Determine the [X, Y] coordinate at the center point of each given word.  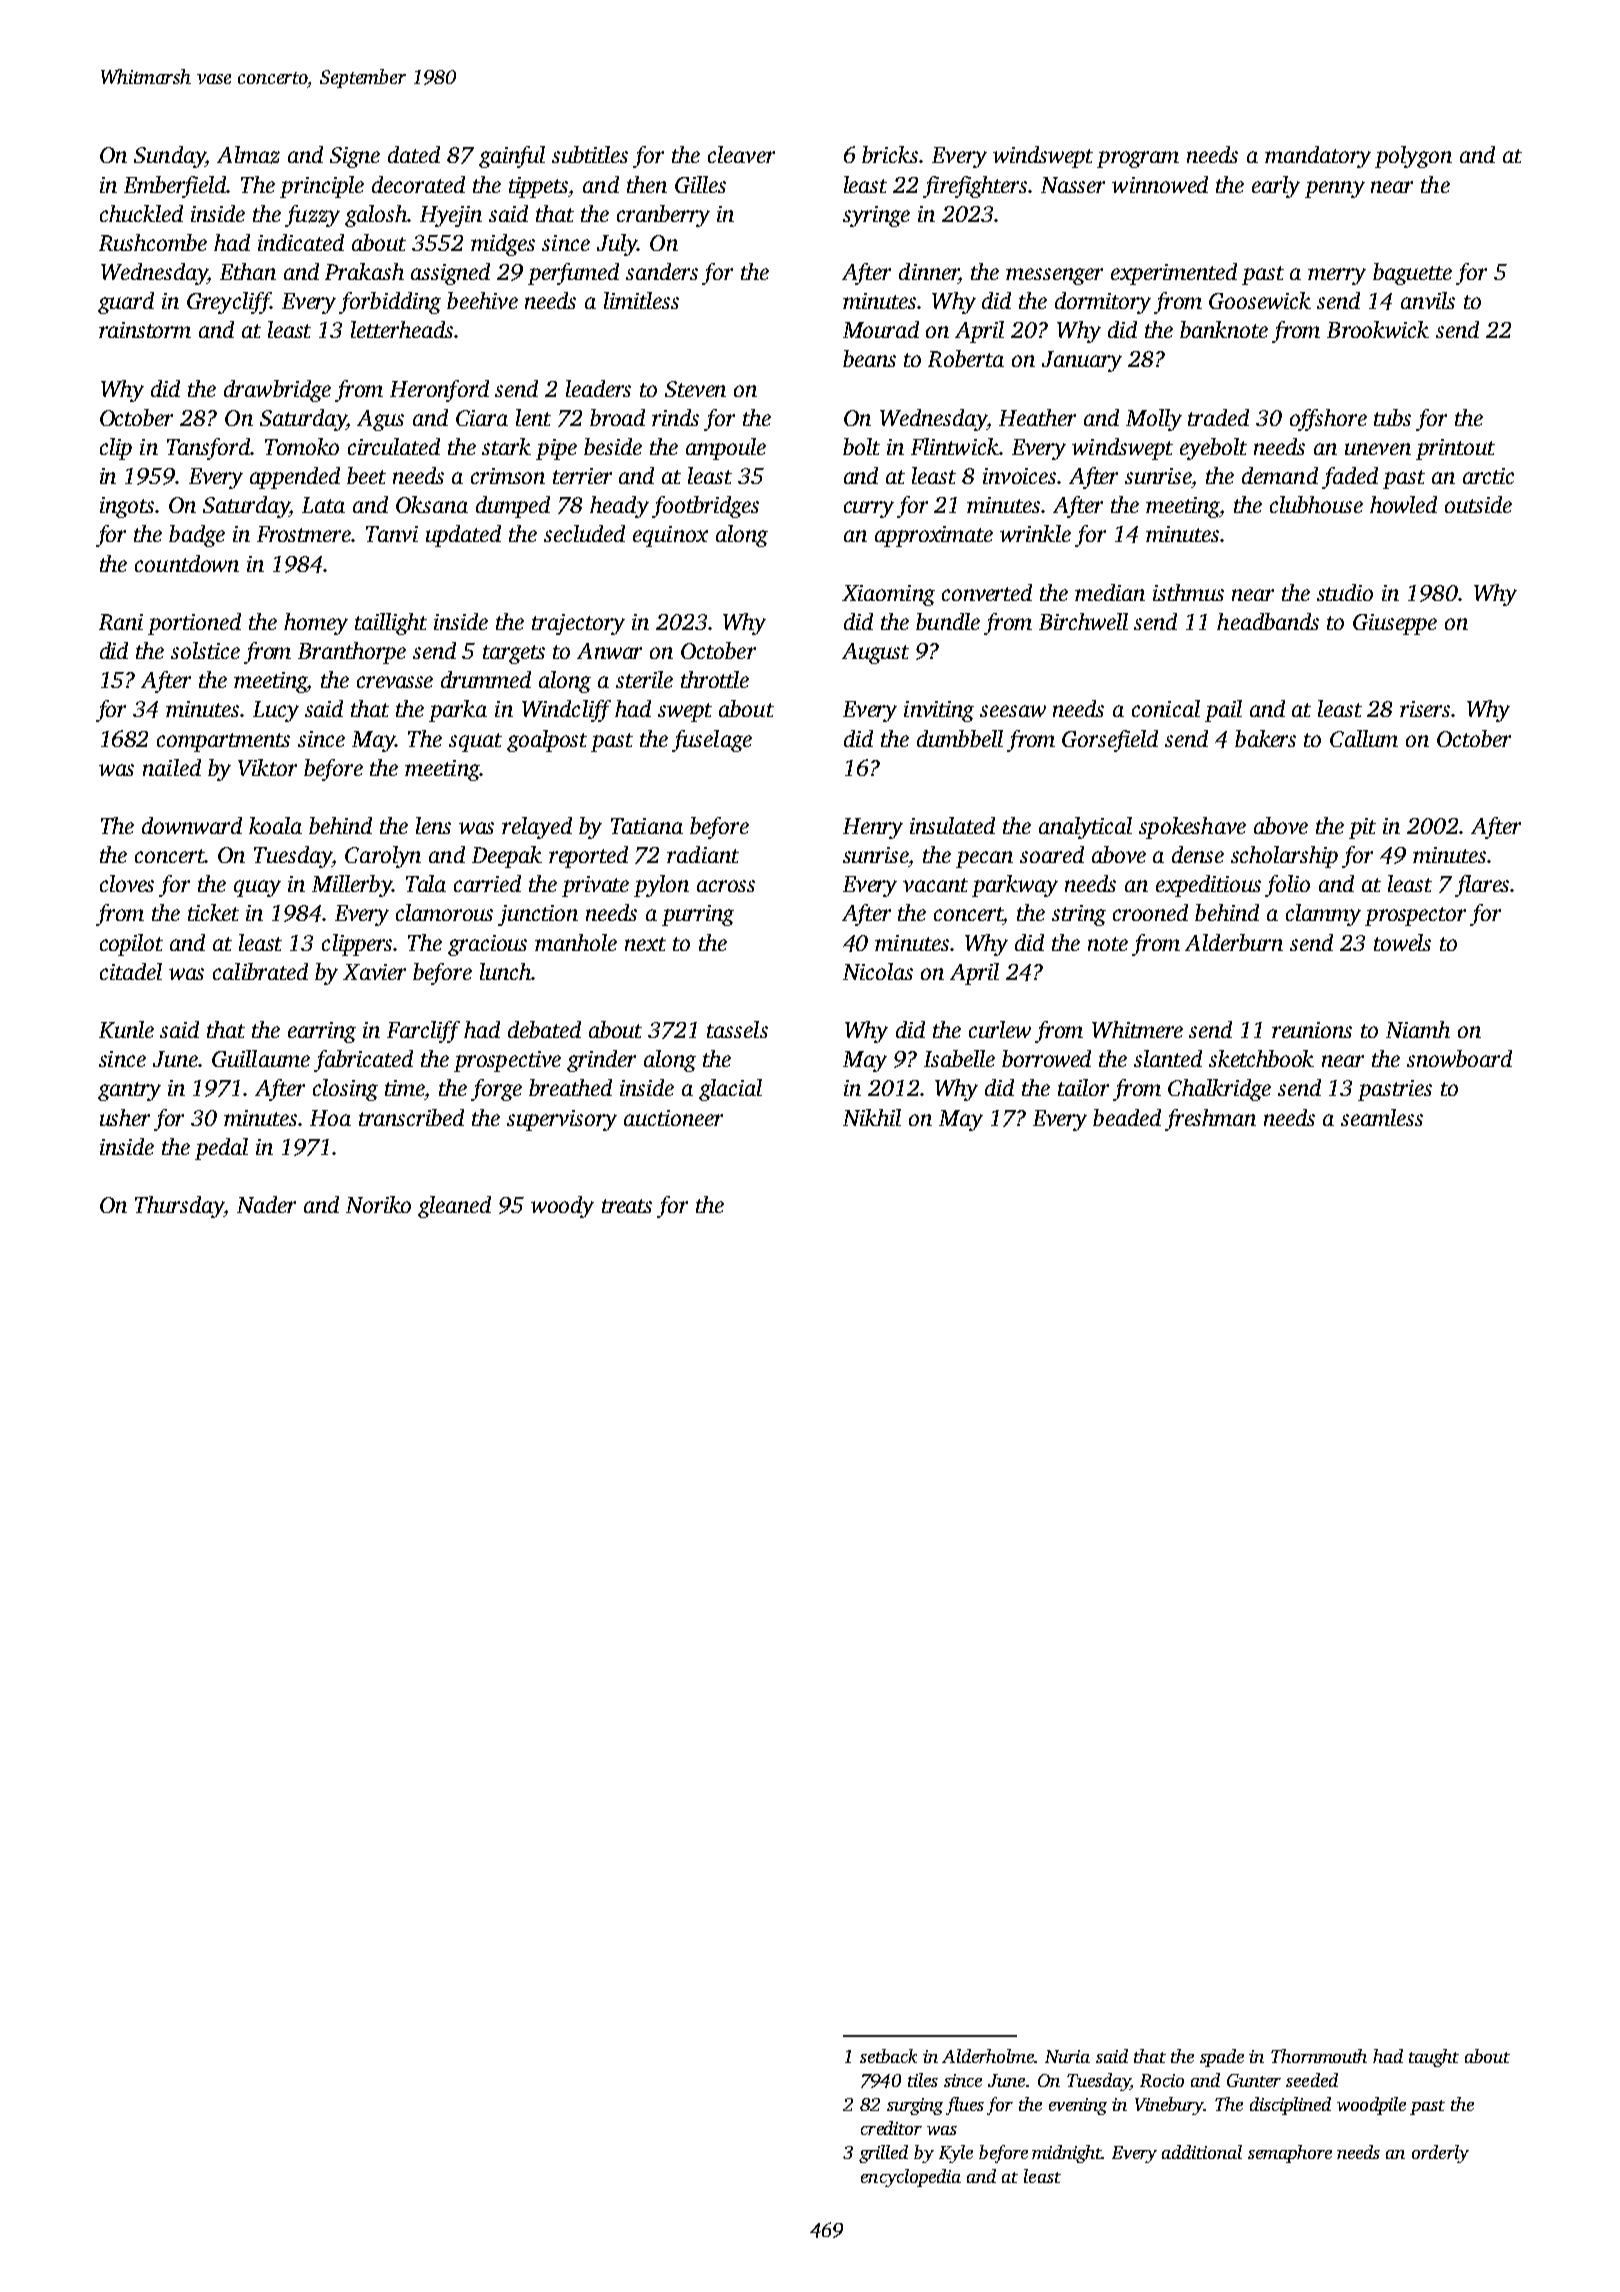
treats [627, 1206]
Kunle [126, 1029]
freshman [1210, 1120]
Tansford [208, 449]
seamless [1382, 1117]
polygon [1413, 157]
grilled [883, 2154]
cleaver [741, 154]
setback [888, 2056]
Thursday [179, 1207]
